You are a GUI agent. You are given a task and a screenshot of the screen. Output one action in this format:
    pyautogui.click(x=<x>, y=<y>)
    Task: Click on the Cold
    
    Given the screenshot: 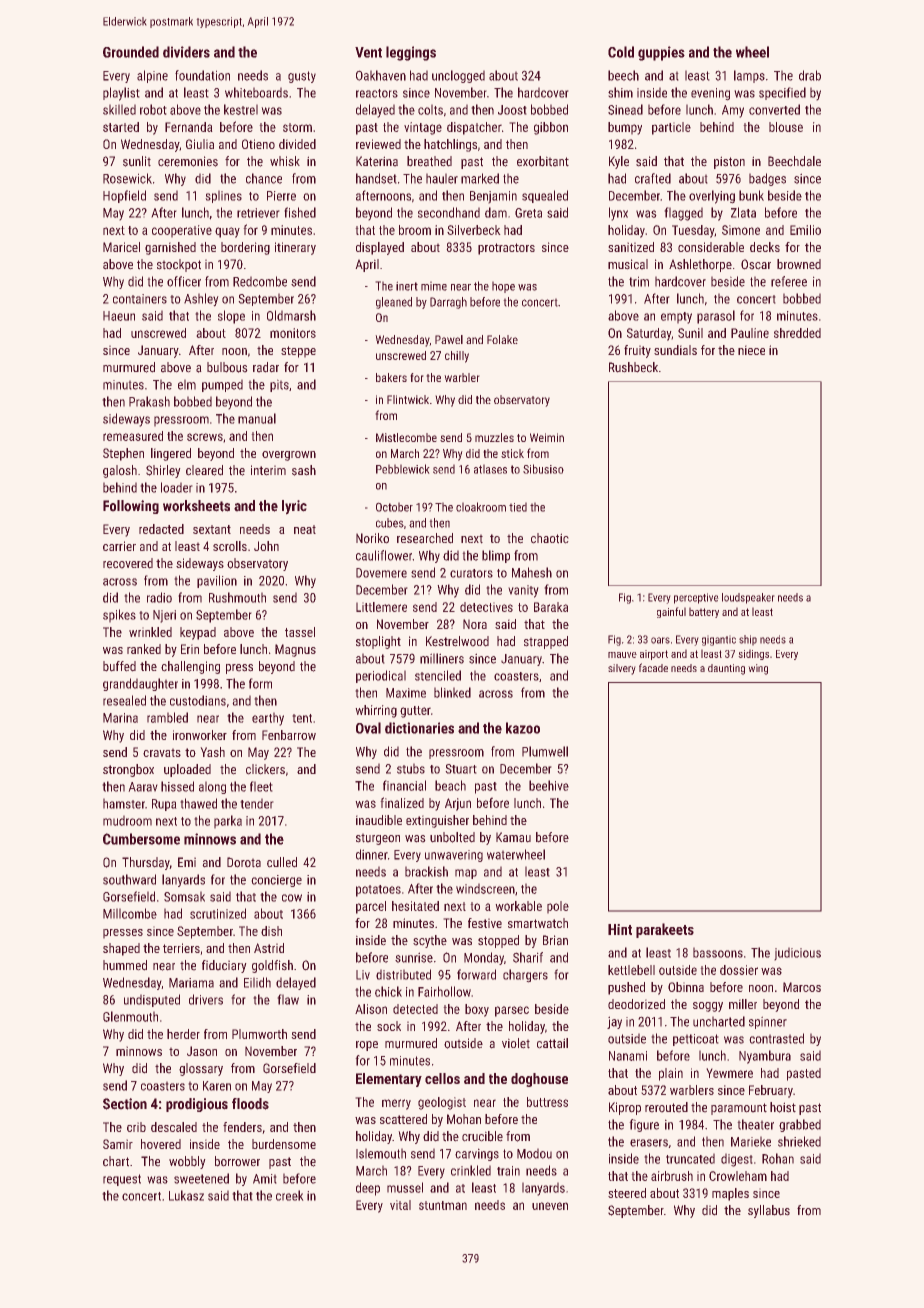 What is the action you would take?
    pyautogui.click(x=621, y=52)
